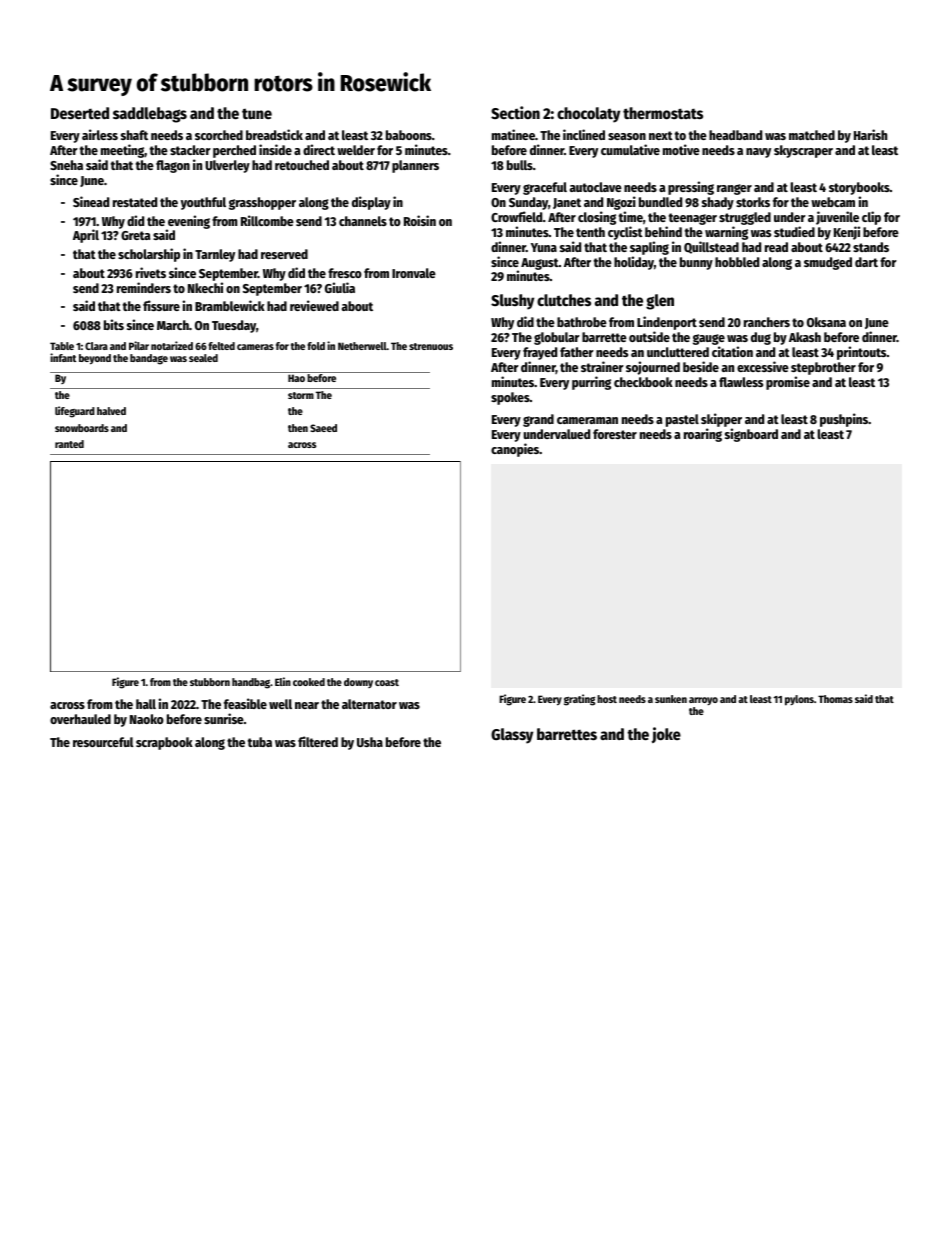  I want to click on strenuous, so click(431, 346).
